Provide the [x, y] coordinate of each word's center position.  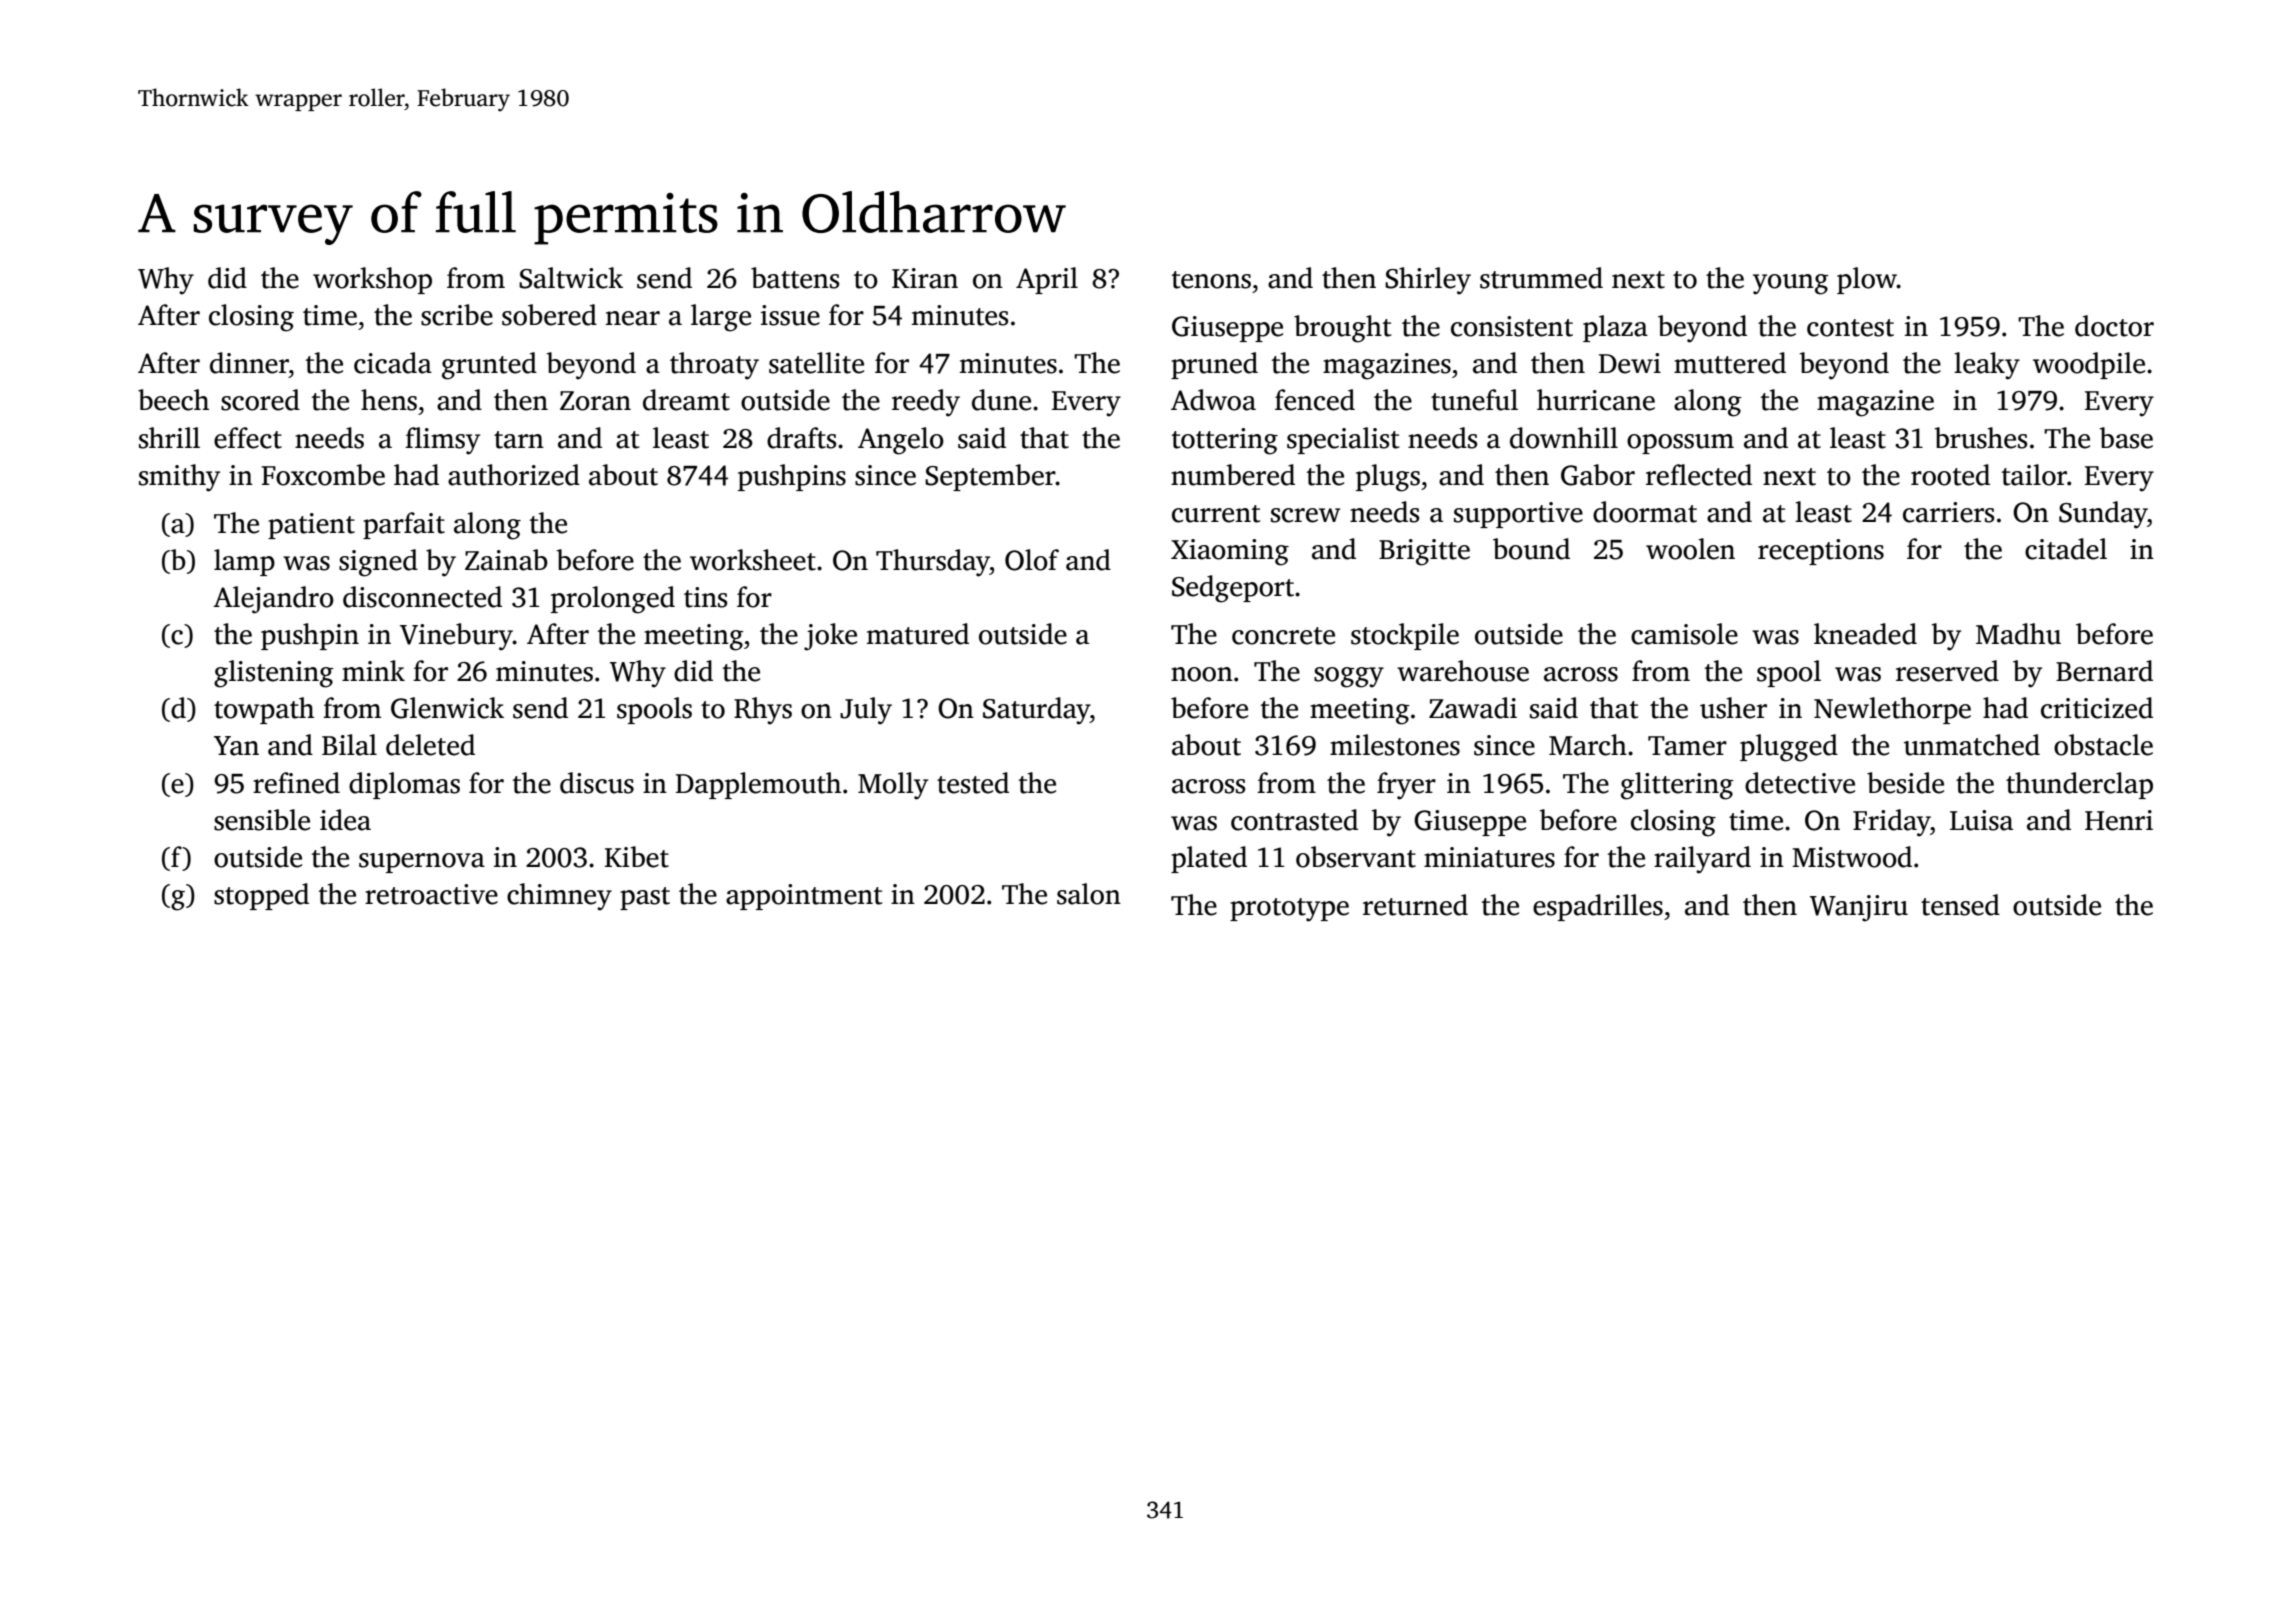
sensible [262, 820]
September [990, 477]
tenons [1211, 280]
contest [1850, 328]
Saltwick [571, 278]
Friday [1892, 823]
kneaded [1865, 634]
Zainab [506, 560]
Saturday [1036, 711]
